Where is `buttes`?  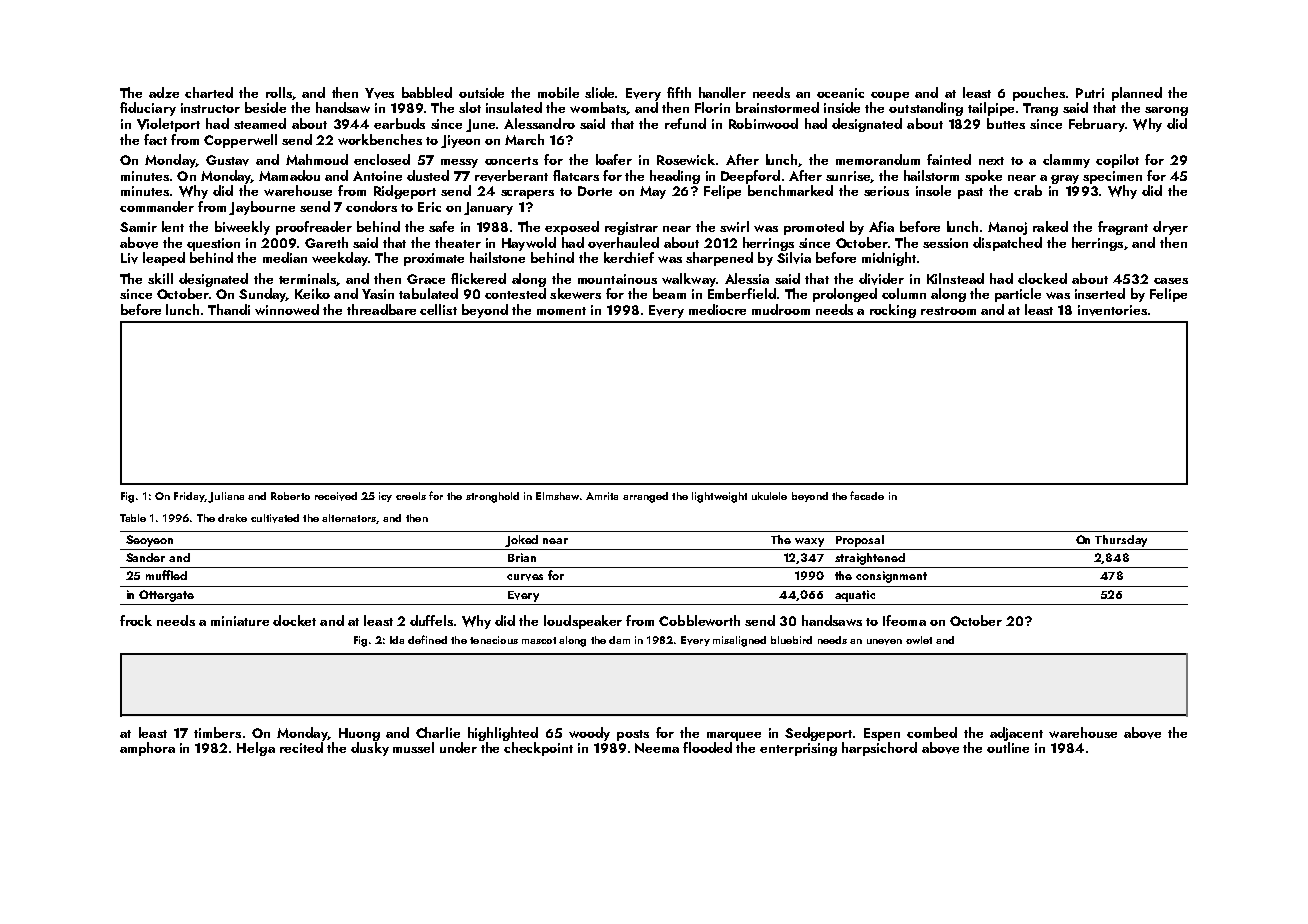 buttes is located at coordinates (1006, 123).
